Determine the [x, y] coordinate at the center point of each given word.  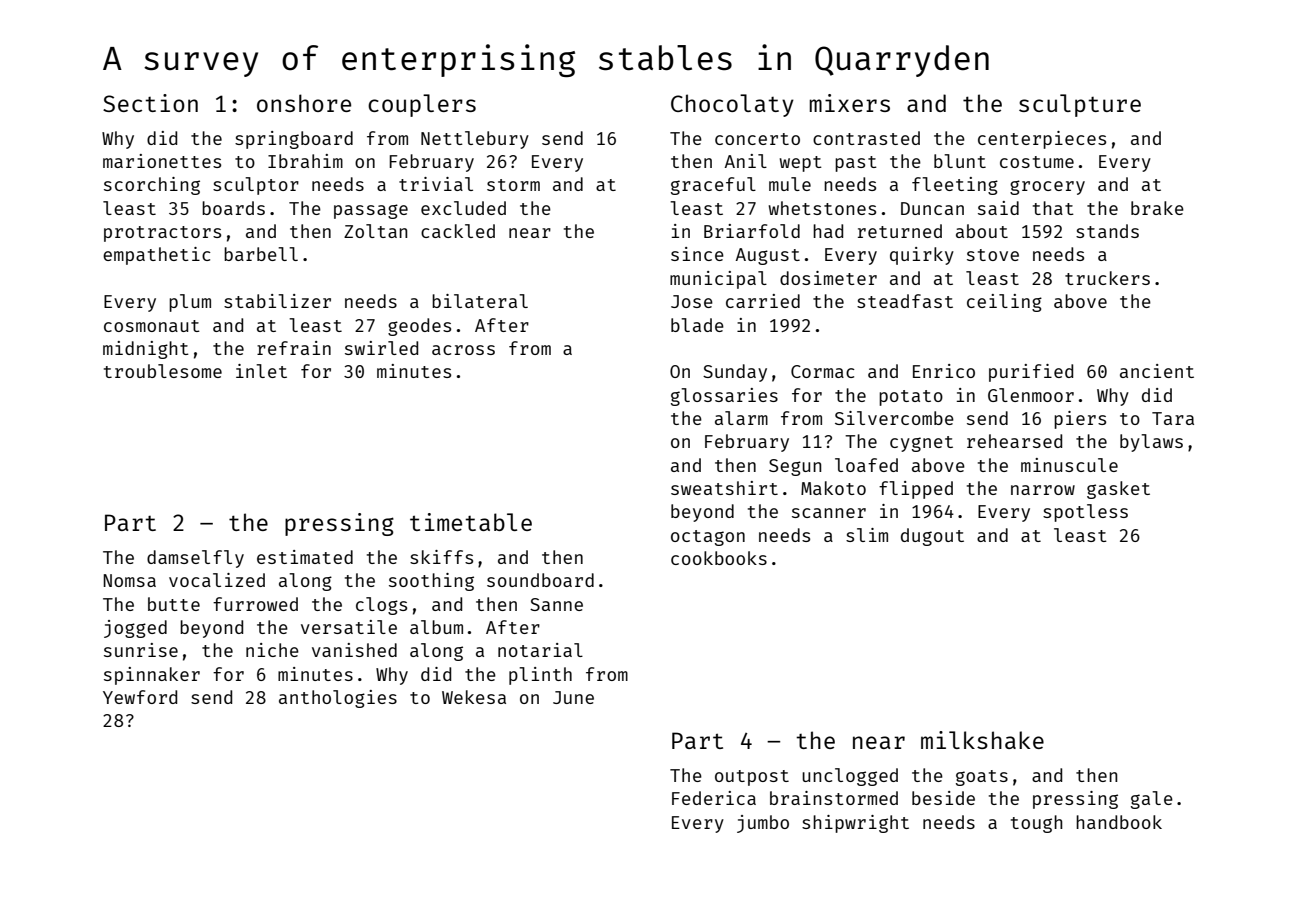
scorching [152, 186]
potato [911, 398]
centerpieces [1042, 140]
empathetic [157, 256]
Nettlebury [475, 140]
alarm [741, 418]
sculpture [1080, 105]
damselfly [195, 559]
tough [1036, 824]
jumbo [763, 824]
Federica [714, 798]
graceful [713, 186]
